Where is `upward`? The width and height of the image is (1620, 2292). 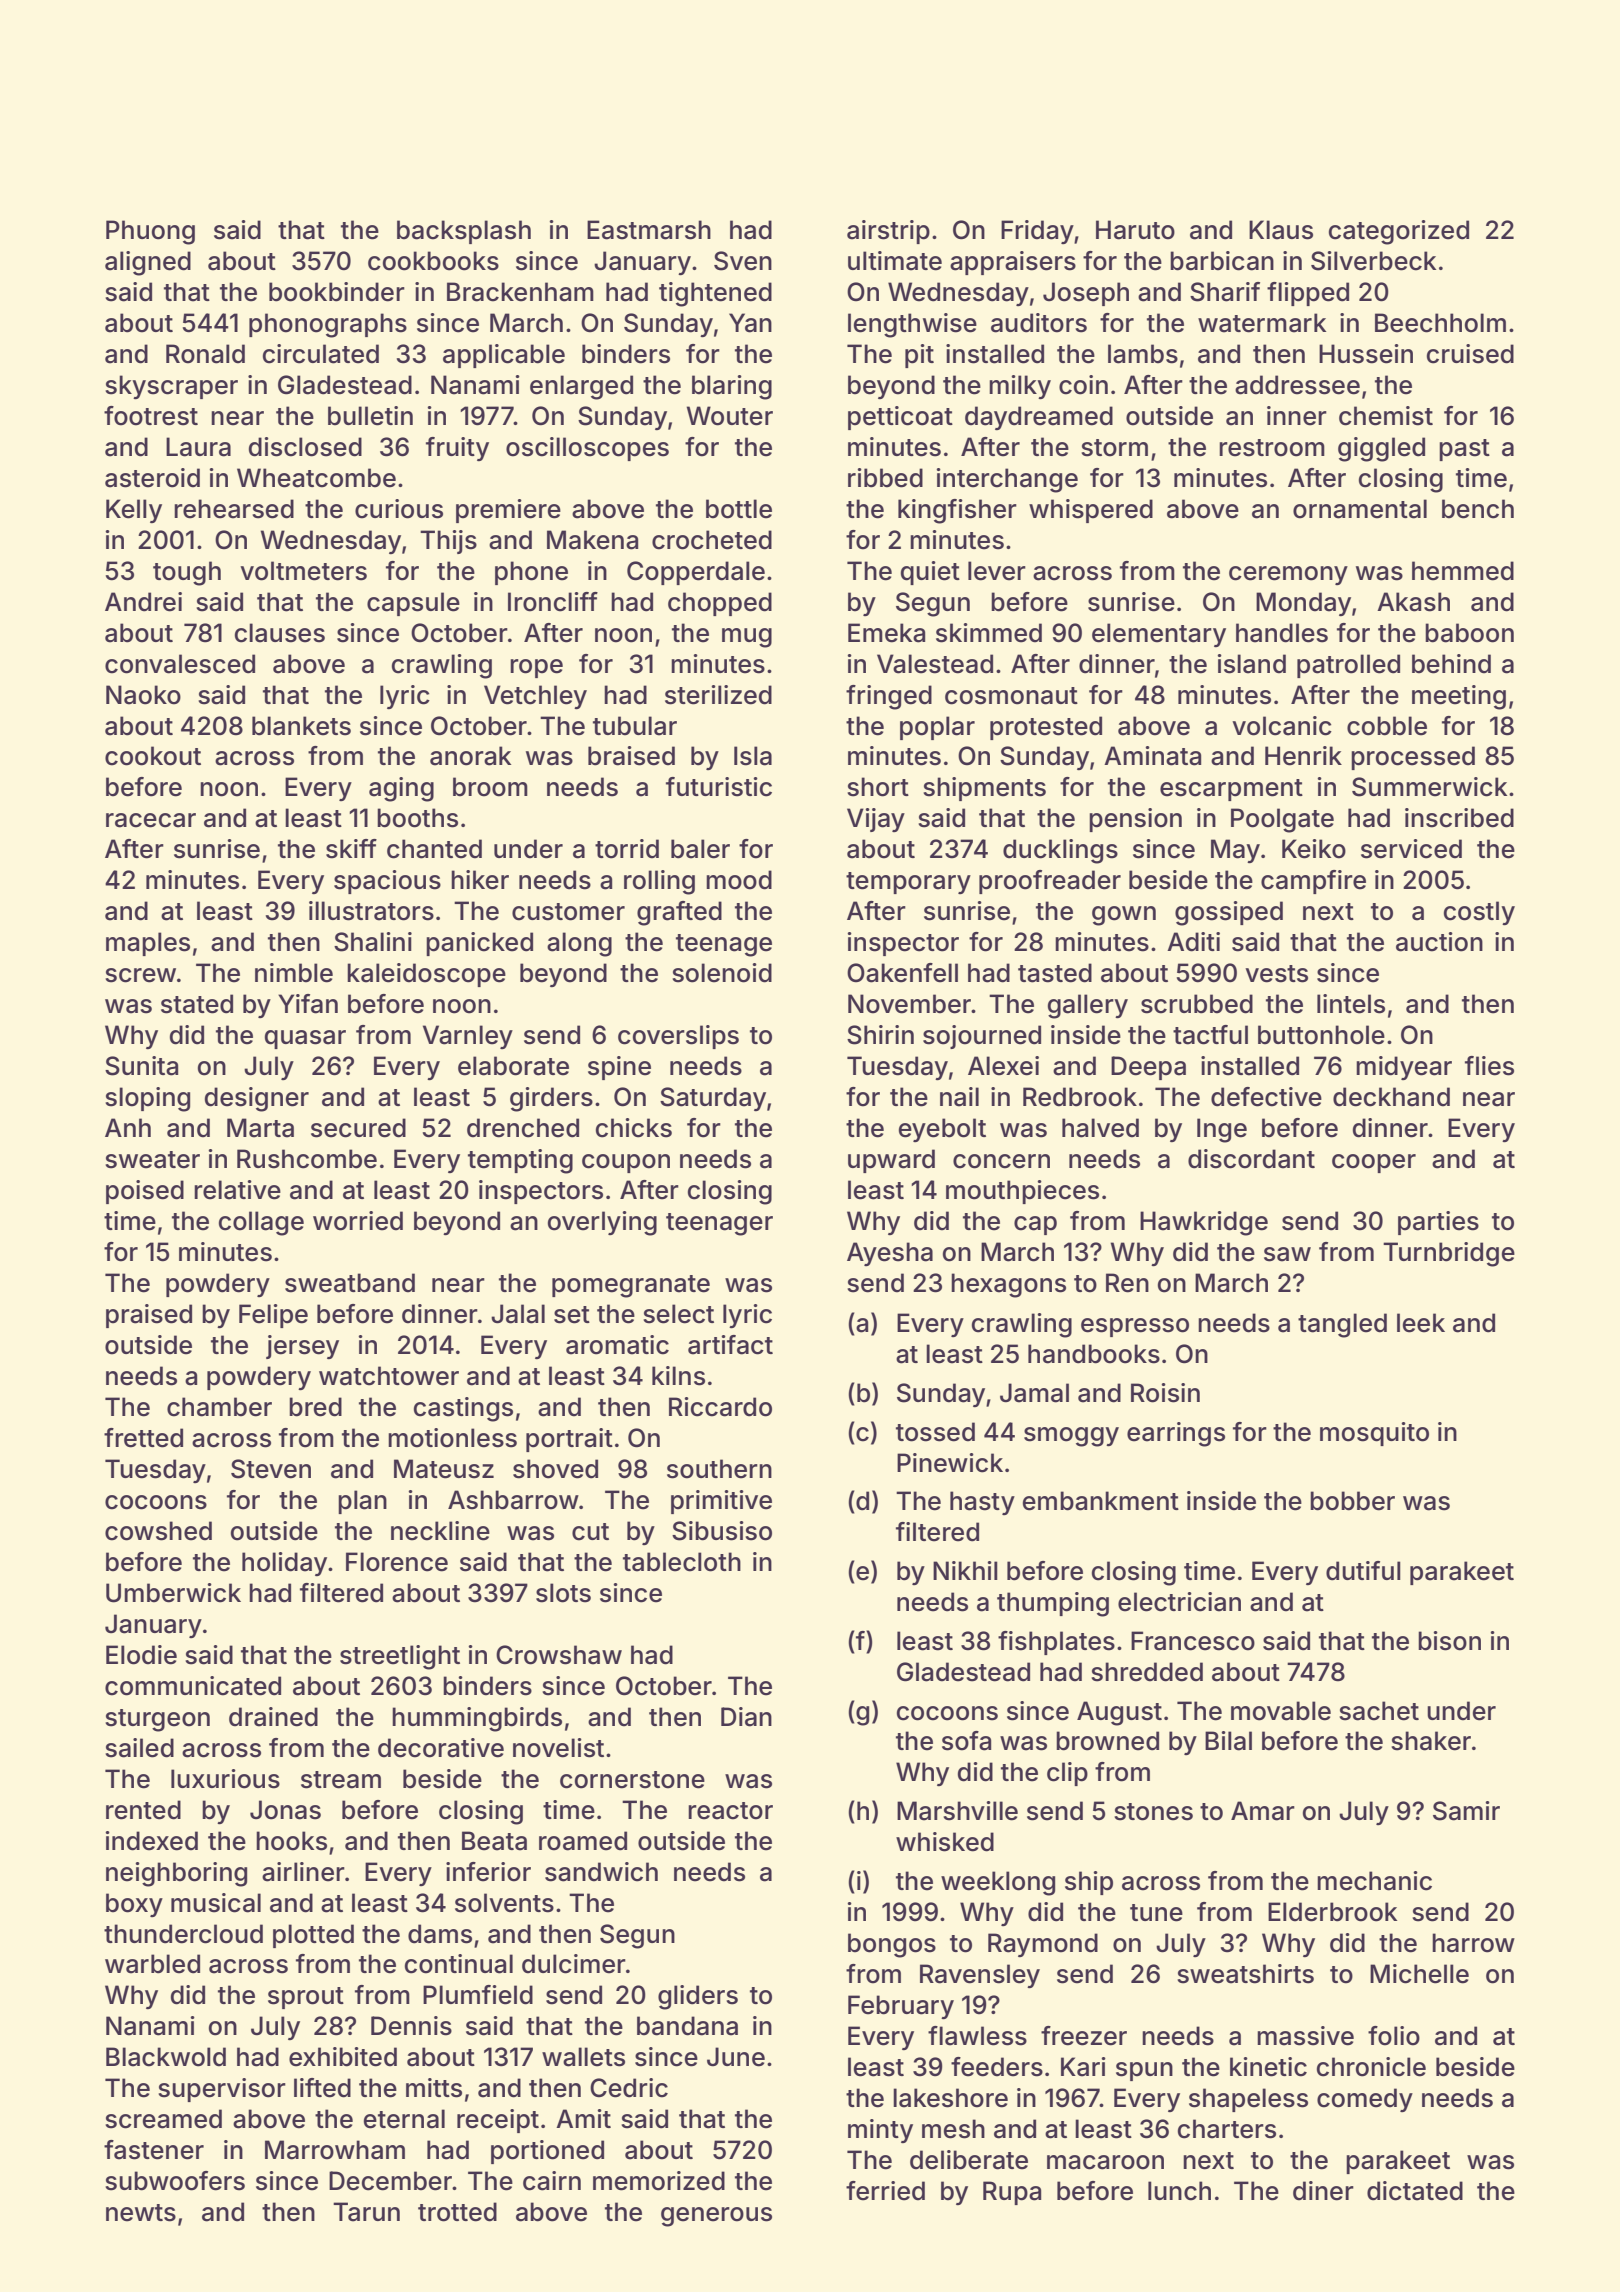
upward is located at coordinates (891, 1161).
